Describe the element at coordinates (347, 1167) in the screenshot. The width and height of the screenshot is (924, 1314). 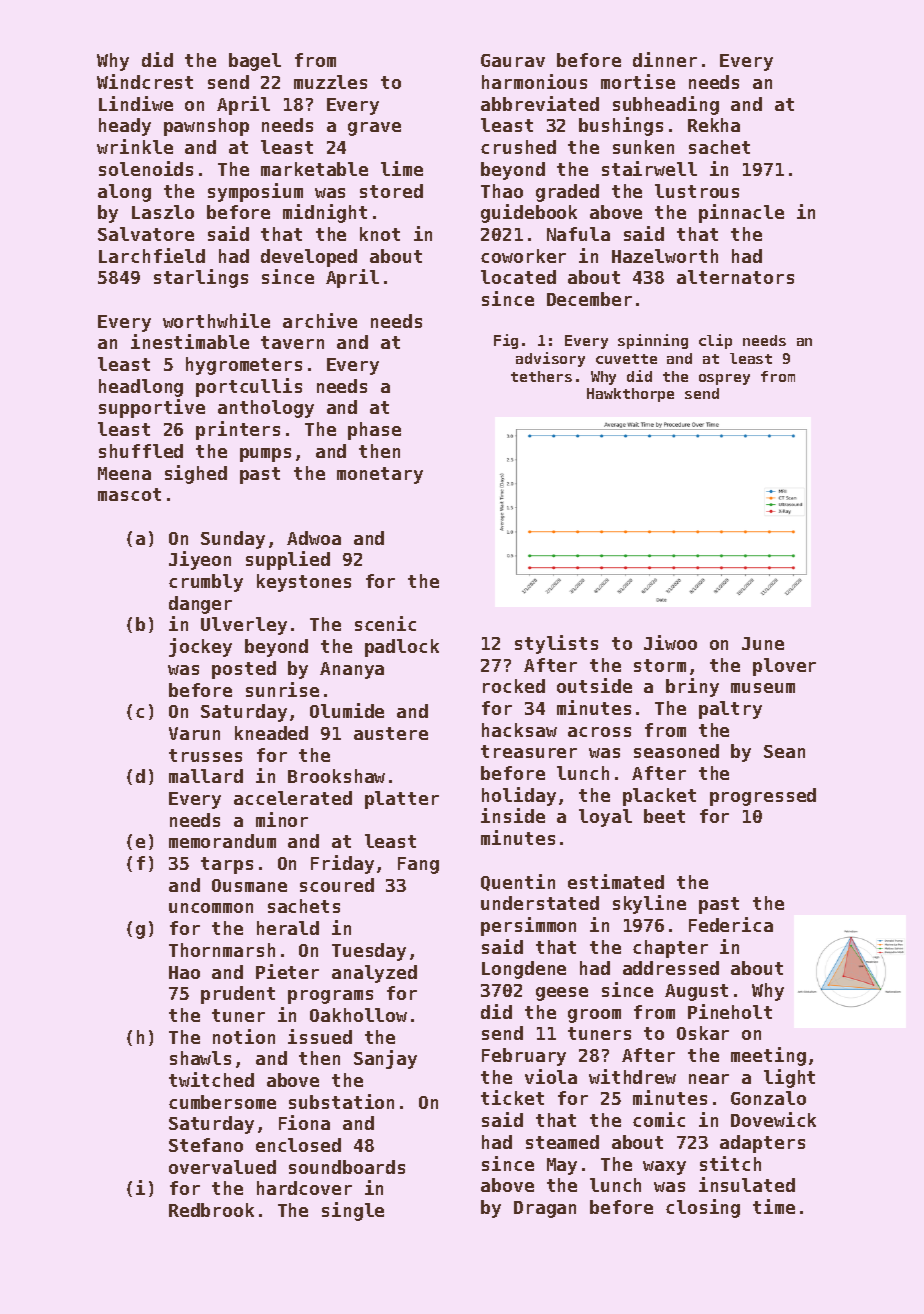
I see `soundboards` at that location.
